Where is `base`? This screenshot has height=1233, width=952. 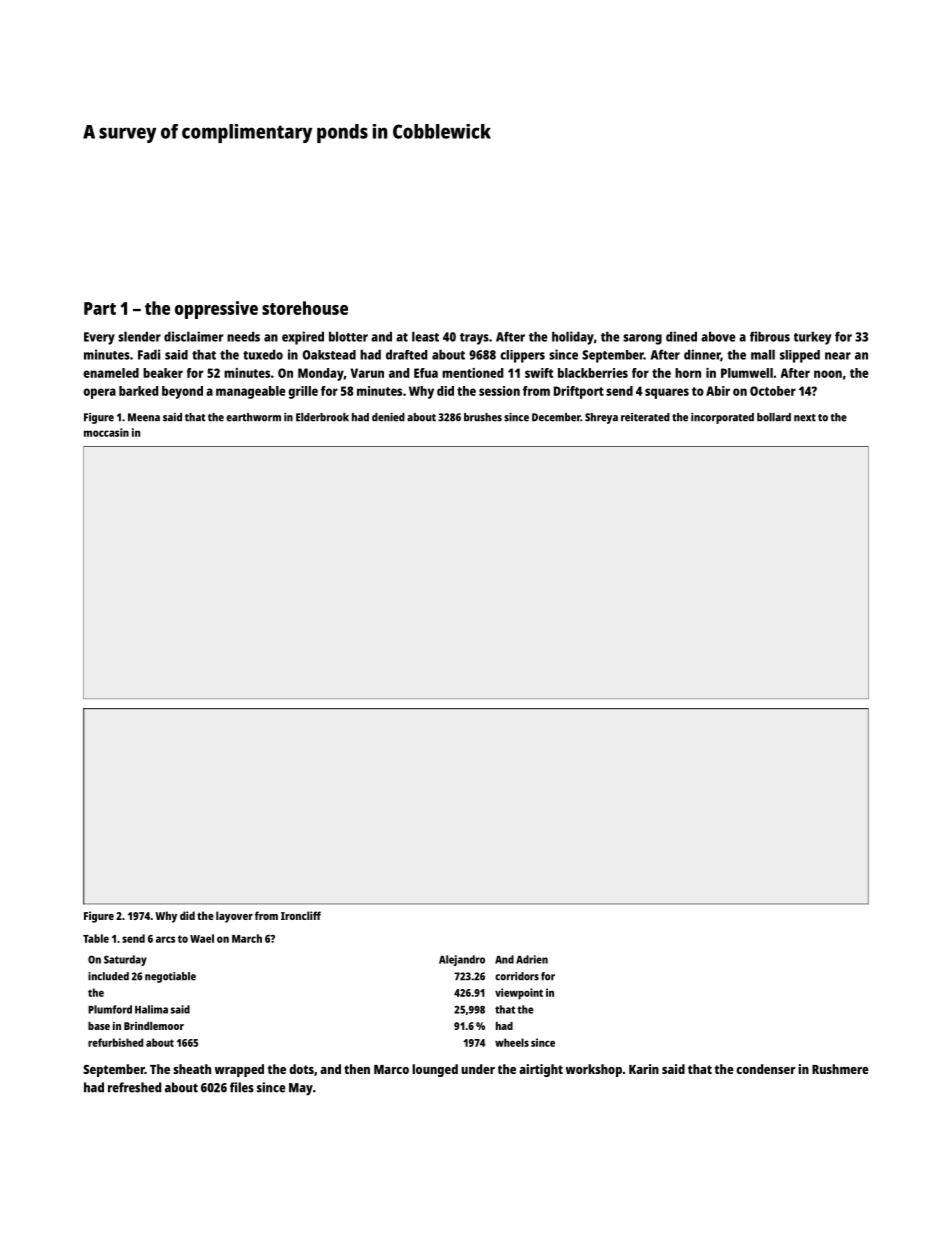 base is located at coordinates (99, 1026).
